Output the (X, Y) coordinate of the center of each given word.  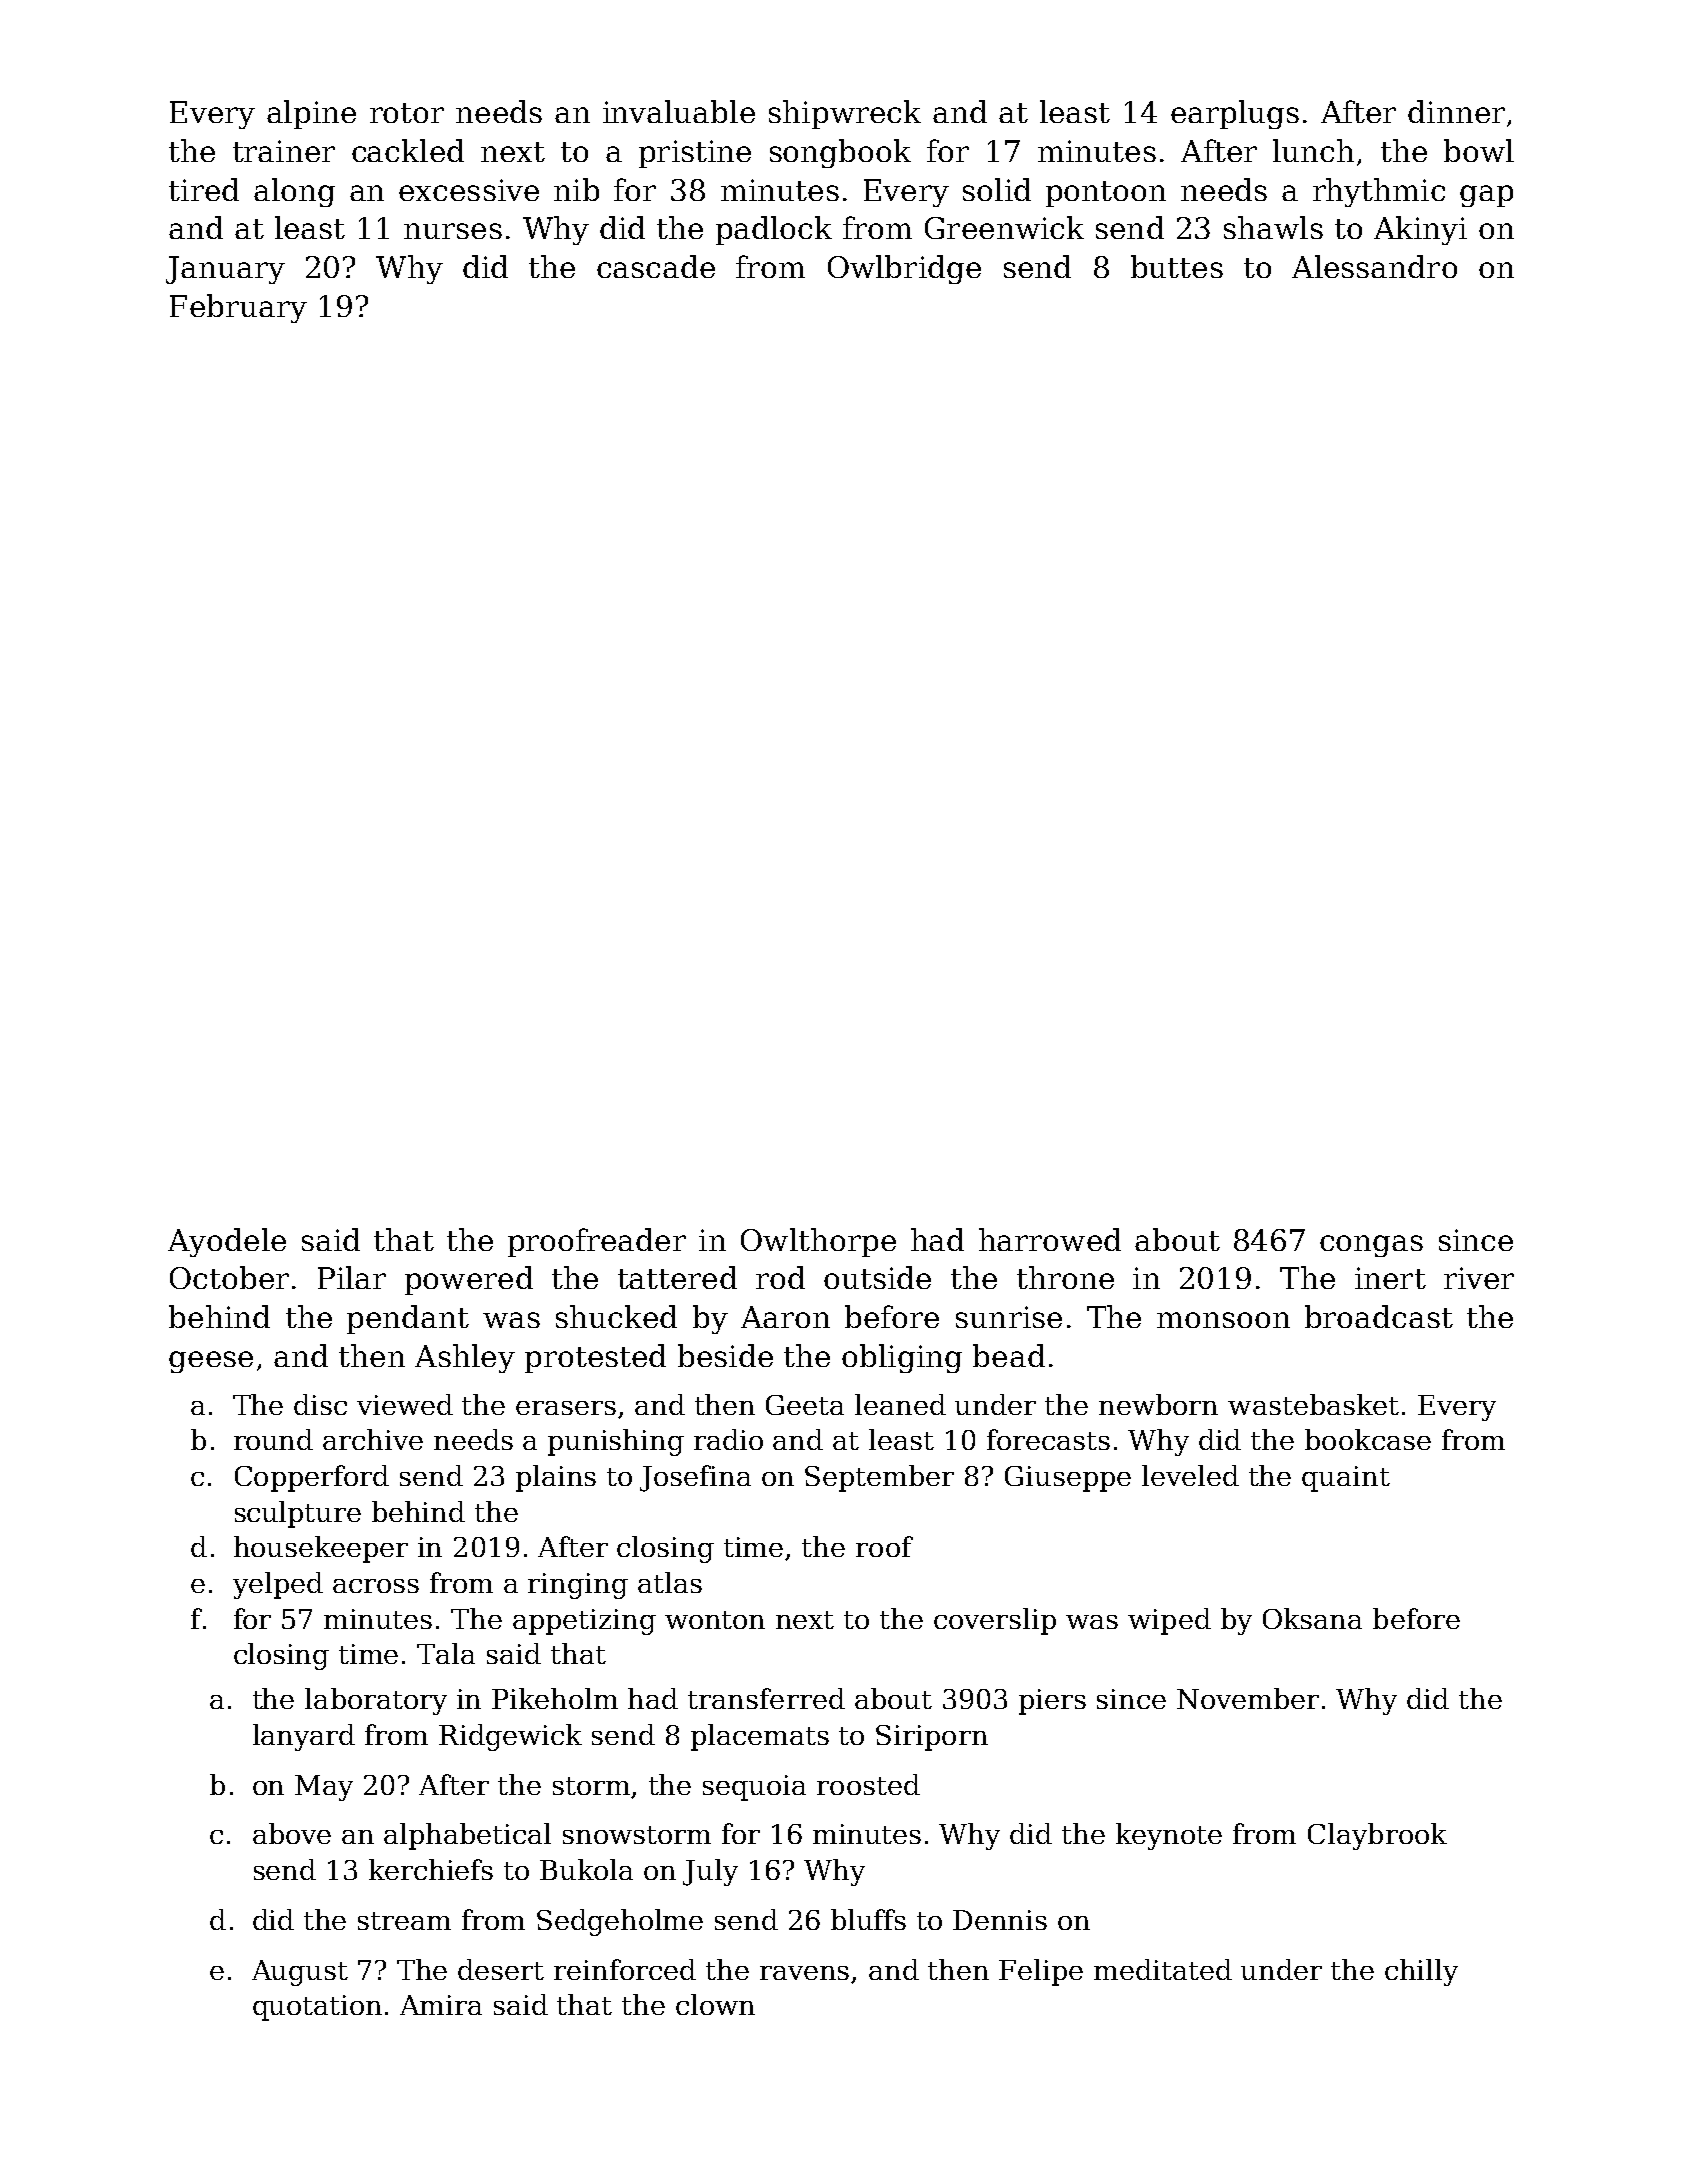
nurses (453, 231)
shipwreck (845, 114)
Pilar (352, 1277)
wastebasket (1313, 1404)
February (238, 308)
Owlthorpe (818, 1242)
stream (404, 1921)
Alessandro (1374, 266)
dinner (1456, 111)
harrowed (1050, 1239)
